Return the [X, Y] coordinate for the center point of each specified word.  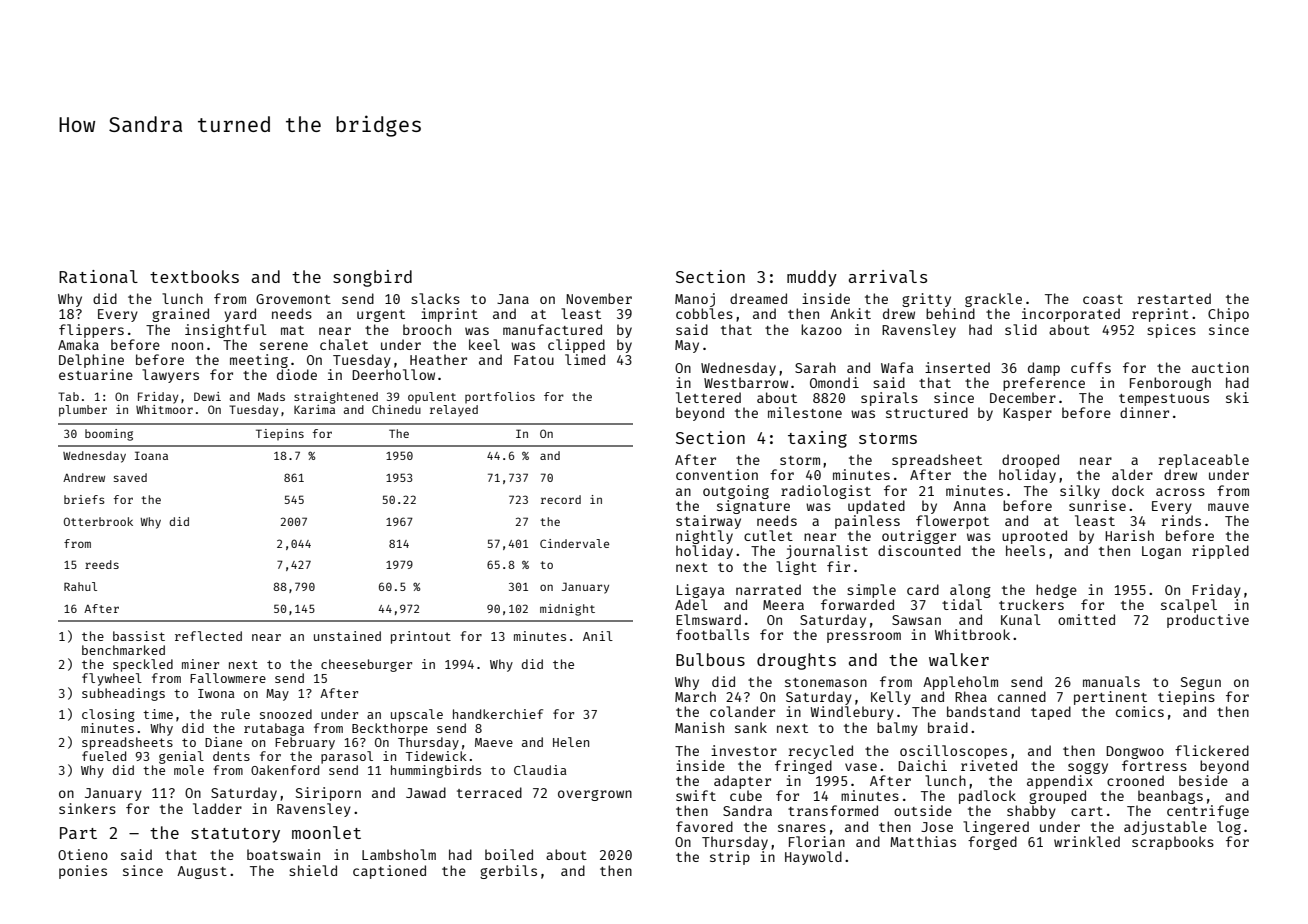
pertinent [1110, 698]
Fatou [534, 360]
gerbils [508, 872]
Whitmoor [164, 409]
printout [421, 637]
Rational [98, 276]
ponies [83, 872]
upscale [417, 715]
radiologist [826, 492]
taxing [817, 439]
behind [950, 313]
